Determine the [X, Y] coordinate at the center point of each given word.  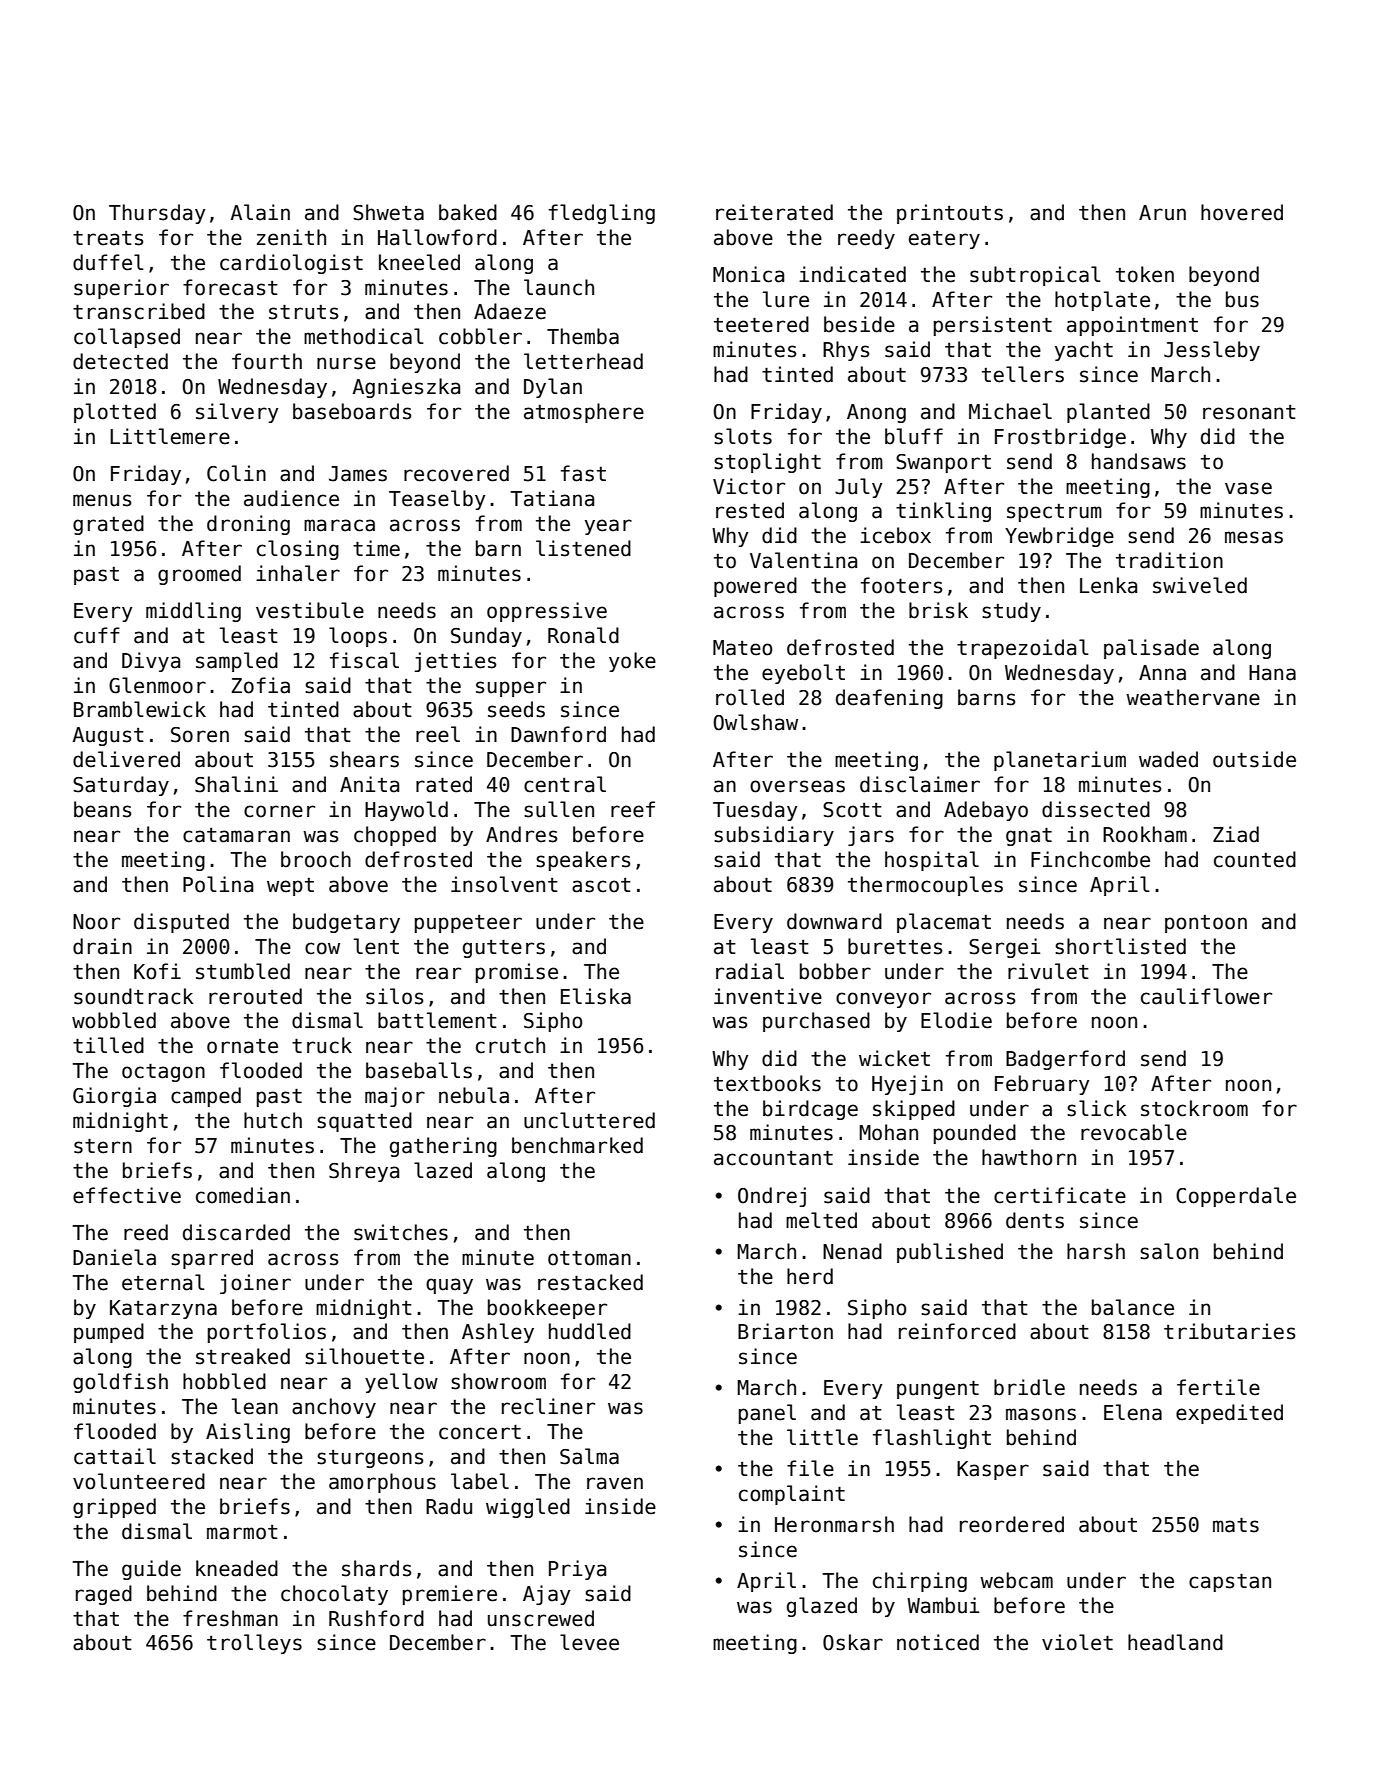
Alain [260, 212]
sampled [237, 662]
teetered [761, 324]
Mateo [742, 648]
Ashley [498, 1333]
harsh [1096, 1251]
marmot [242, 1532]
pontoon [1206, 924]
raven [615, 1483]
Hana [1272, 673]
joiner [255, 1284]
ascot [601, 885]
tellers [1023, 374]
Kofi [157, 971]
